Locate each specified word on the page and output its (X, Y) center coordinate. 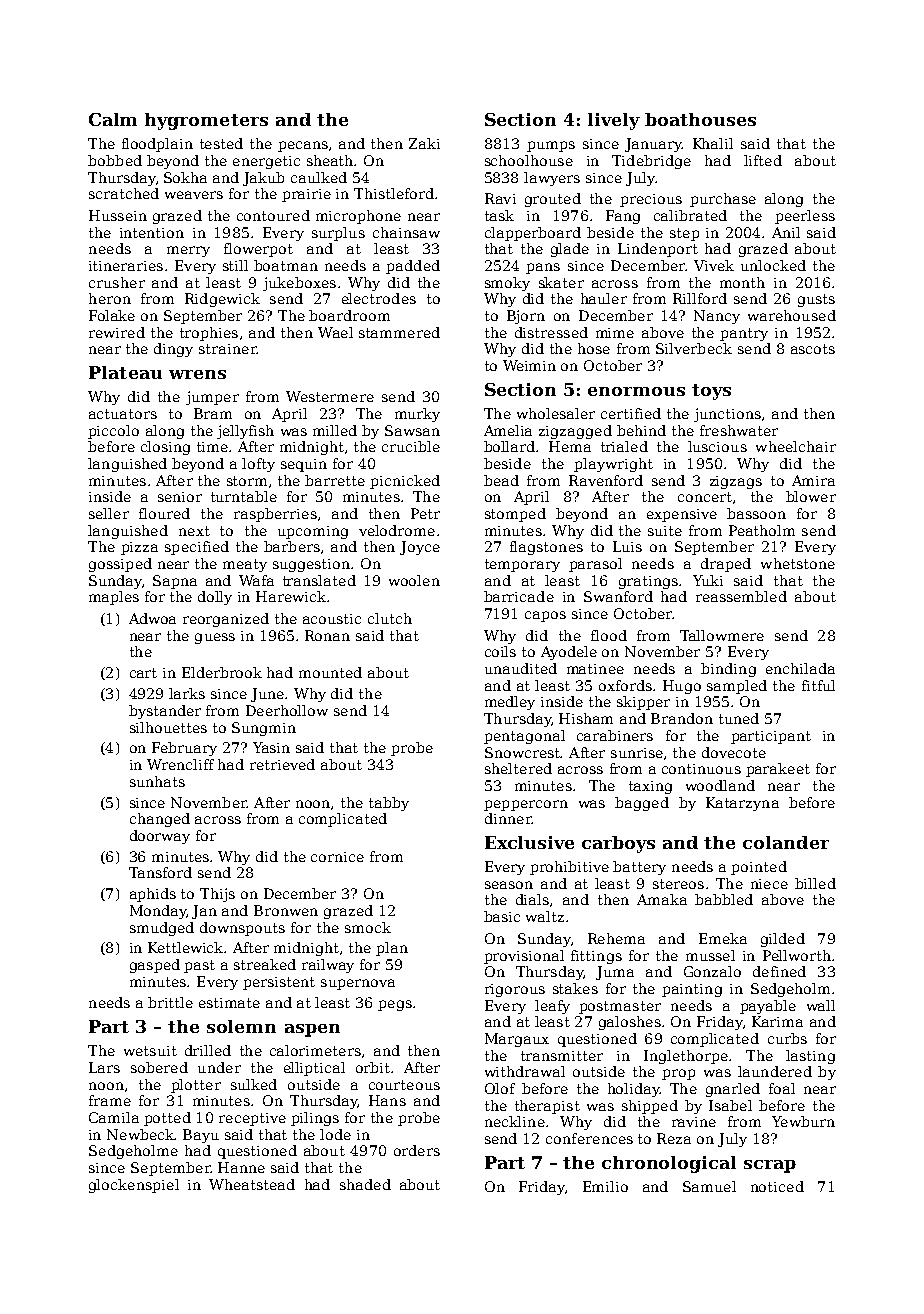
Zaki (424, 143)
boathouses (700, 119)
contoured (273, 215)
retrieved (282, 764)
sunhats (157, 781)
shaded (365, 1184)
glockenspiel (134, 1186)
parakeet (778, 770)
